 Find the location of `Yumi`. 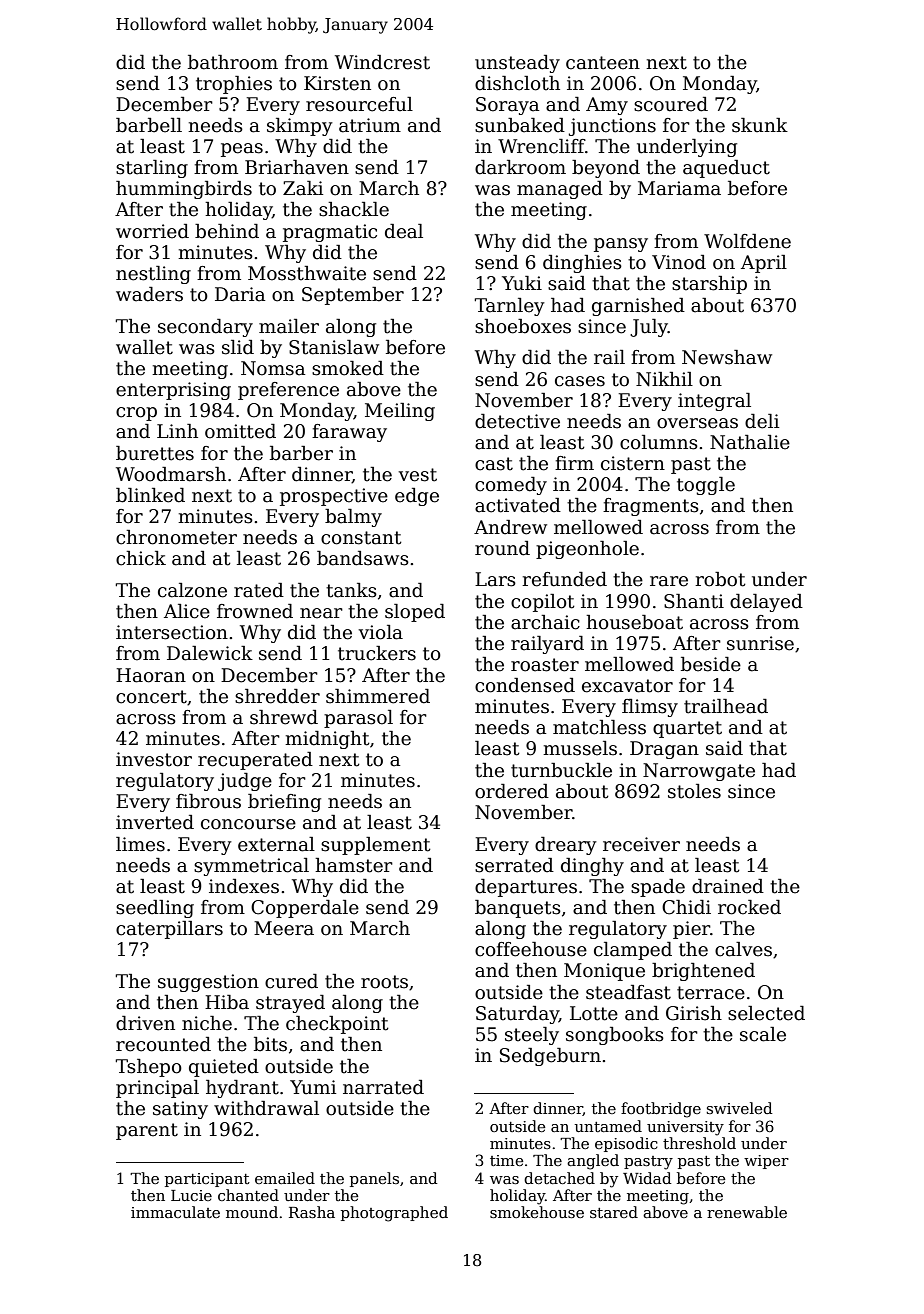

Yumi is located at coordinates (313, 1087).
